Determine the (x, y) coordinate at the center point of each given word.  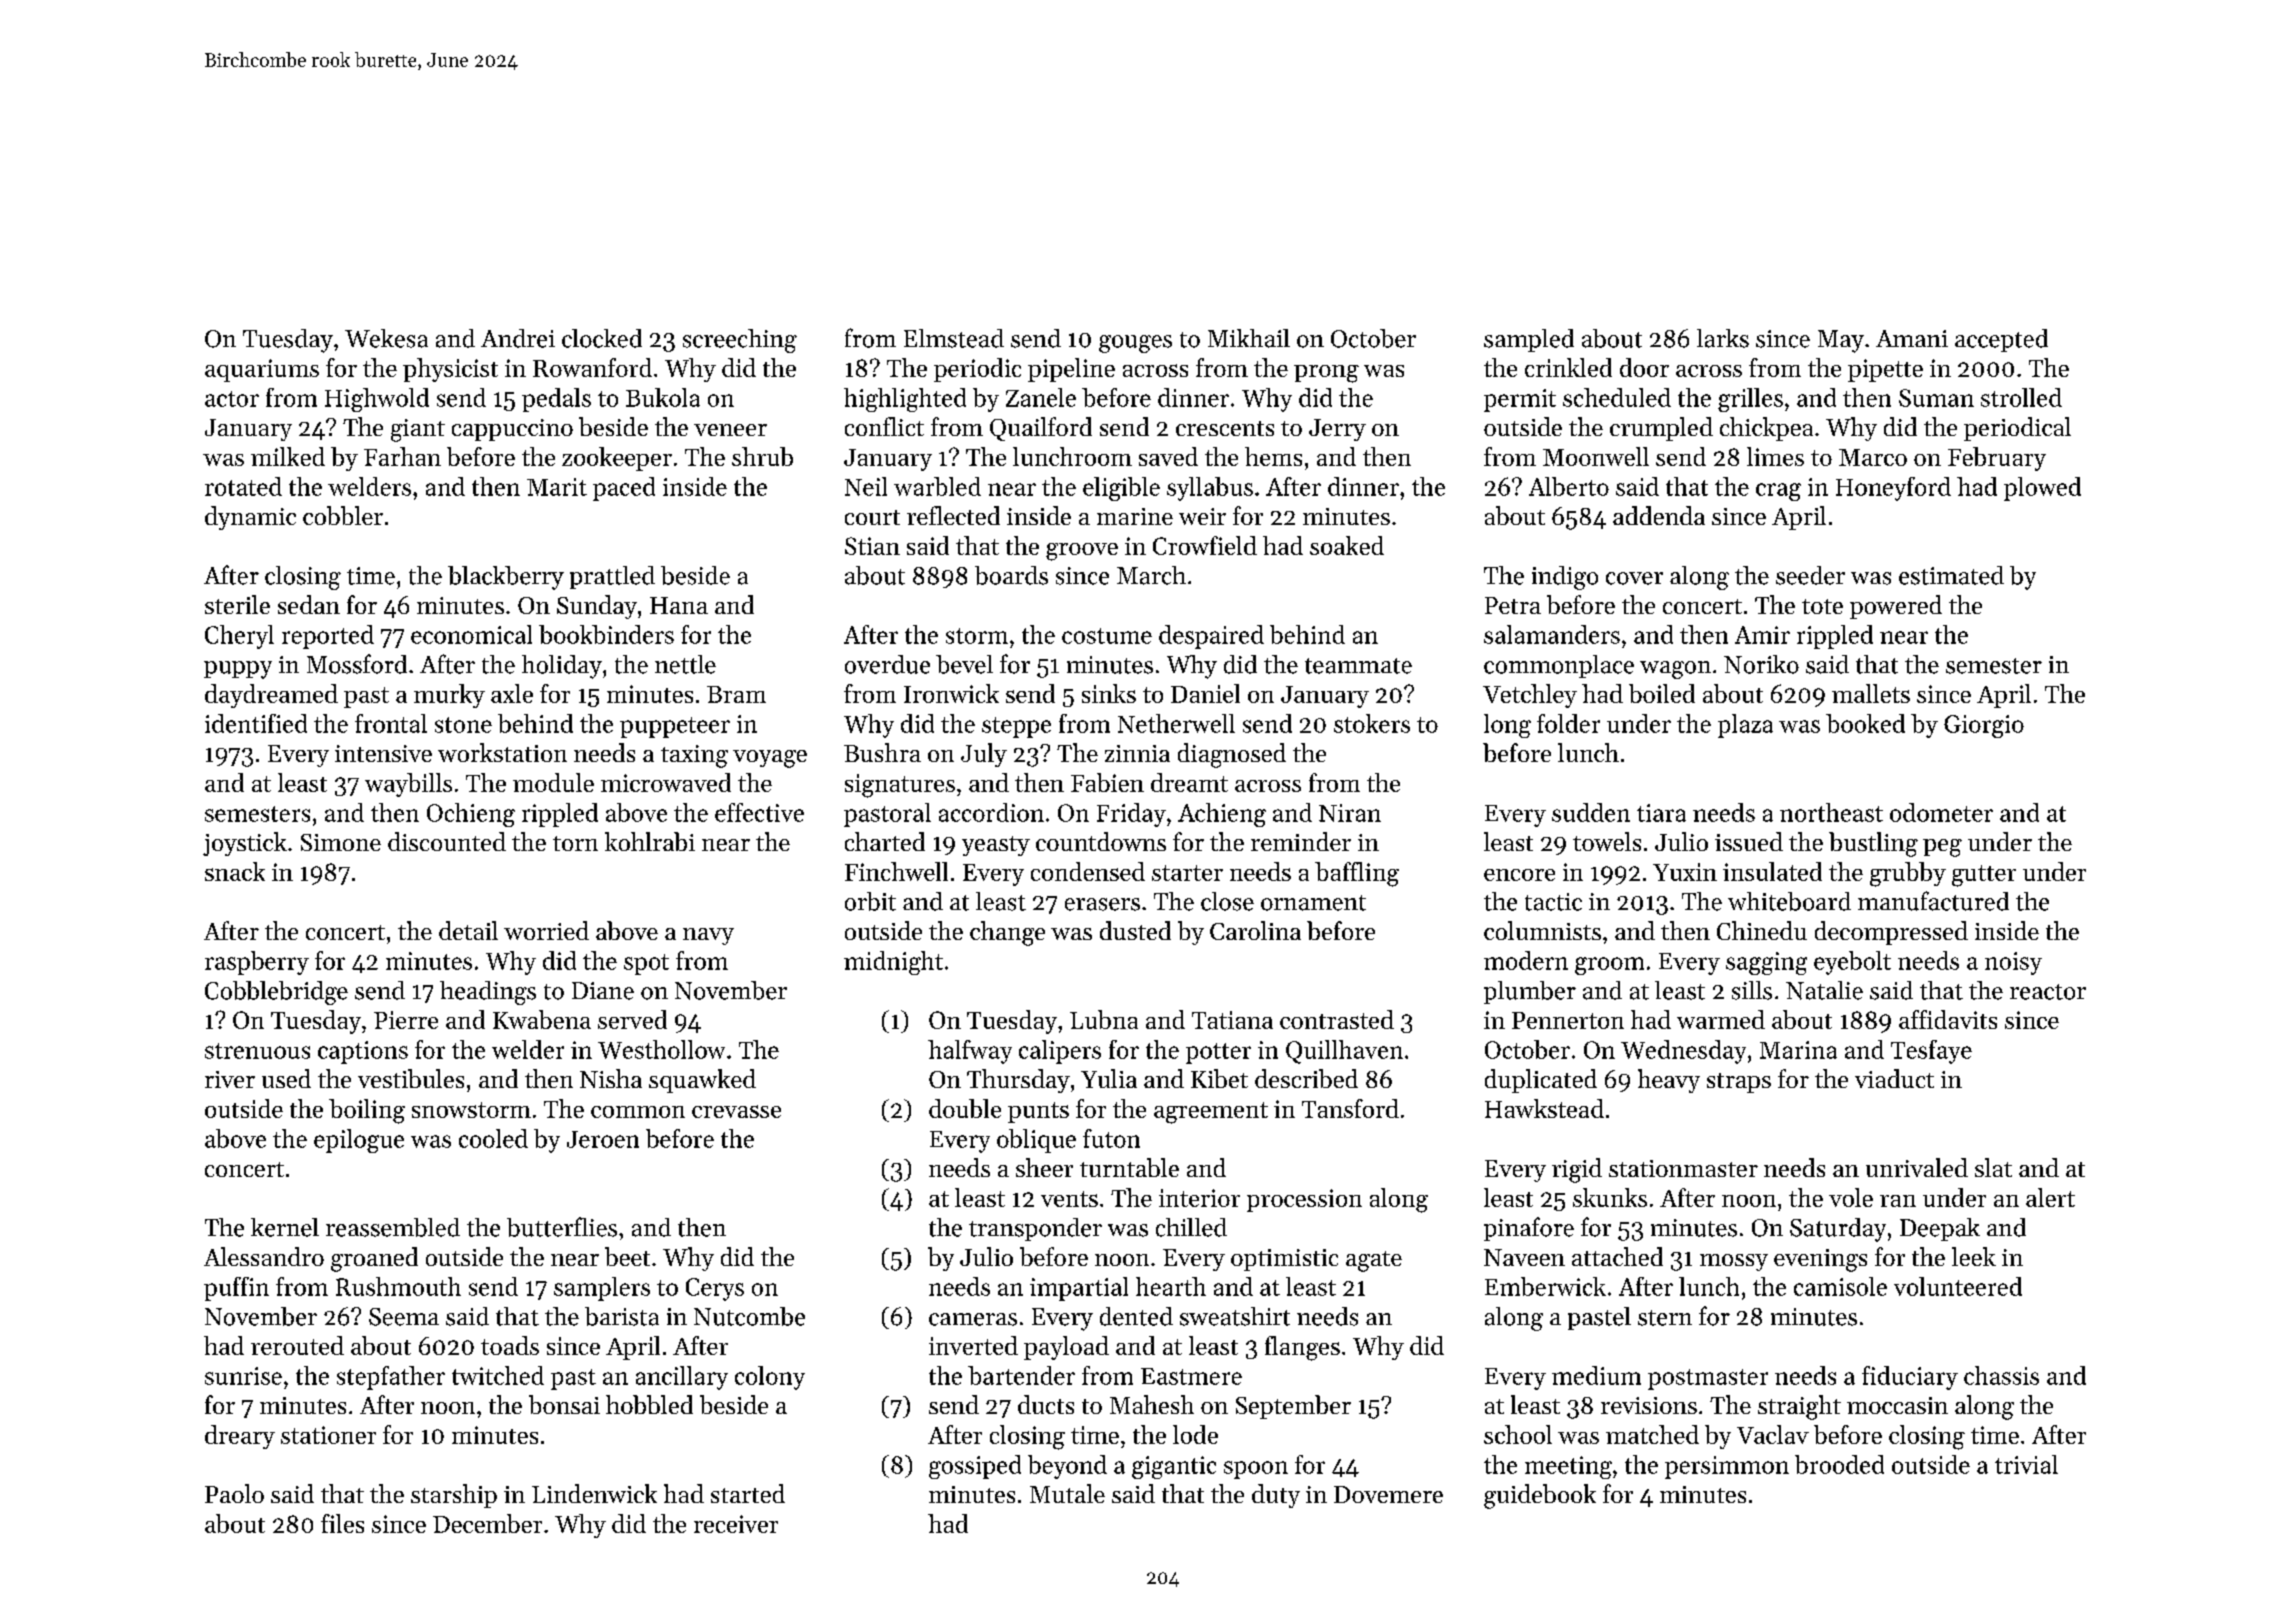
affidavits (1948, 1019)
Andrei (518, 338)
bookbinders (606, 634)
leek (1974, 1256)
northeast (1831, 812)
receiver (736, 1524)
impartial (1079, 1289)
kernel (285, 1227)
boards (1011, 575)
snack (235, 871)
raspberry (257, 963)
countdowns (1101, 841)
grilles (1750, 400)
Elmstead (954, 338)
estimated (1951, 575)
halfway (970, 1052)
